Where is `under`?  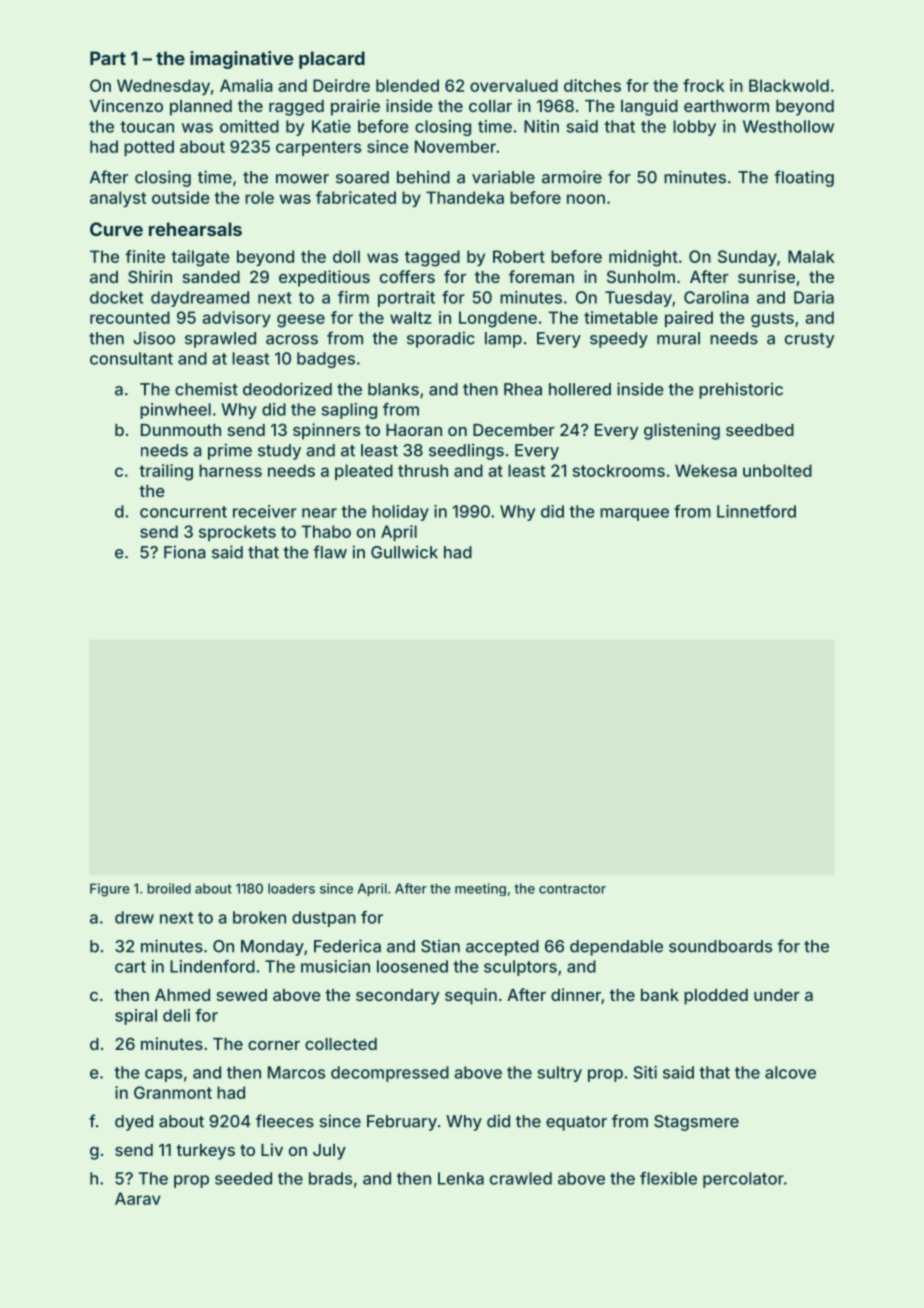 under is located at coordinates (777, 995).
